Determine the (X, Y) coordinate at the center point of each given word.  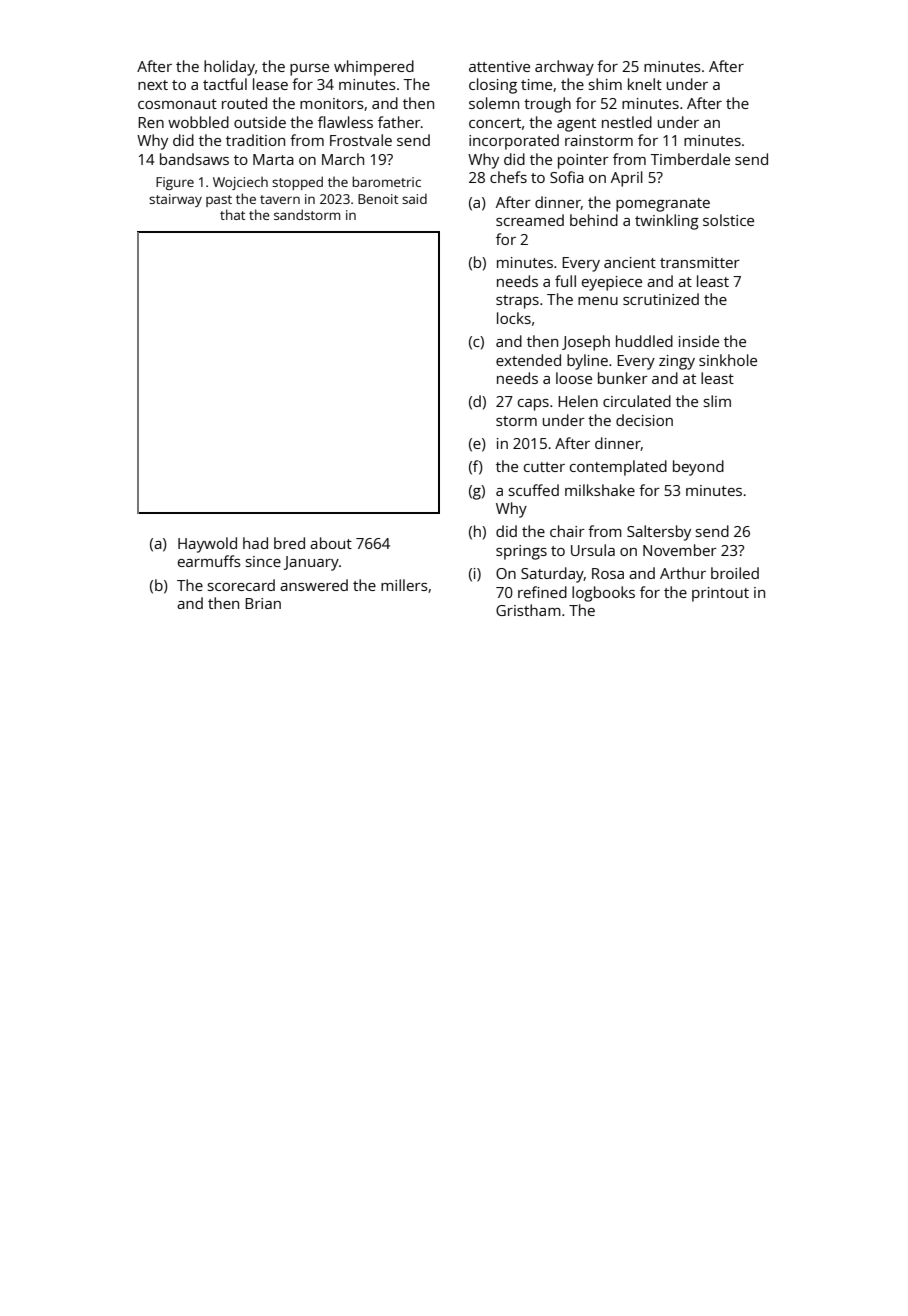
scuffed (534, 490)
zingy (677, 362)
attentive (499, 66)
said (414, 198)
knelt (645, 84)
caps (533, 405)
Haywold (207, 545)
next (153, 85)
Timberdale (690, 159)
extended (528, 360)
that (232, 214)
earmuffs (209, 561)
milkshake (600, 490)
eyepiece (612, 283)
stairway (175, 200)
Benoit (378, 199)
